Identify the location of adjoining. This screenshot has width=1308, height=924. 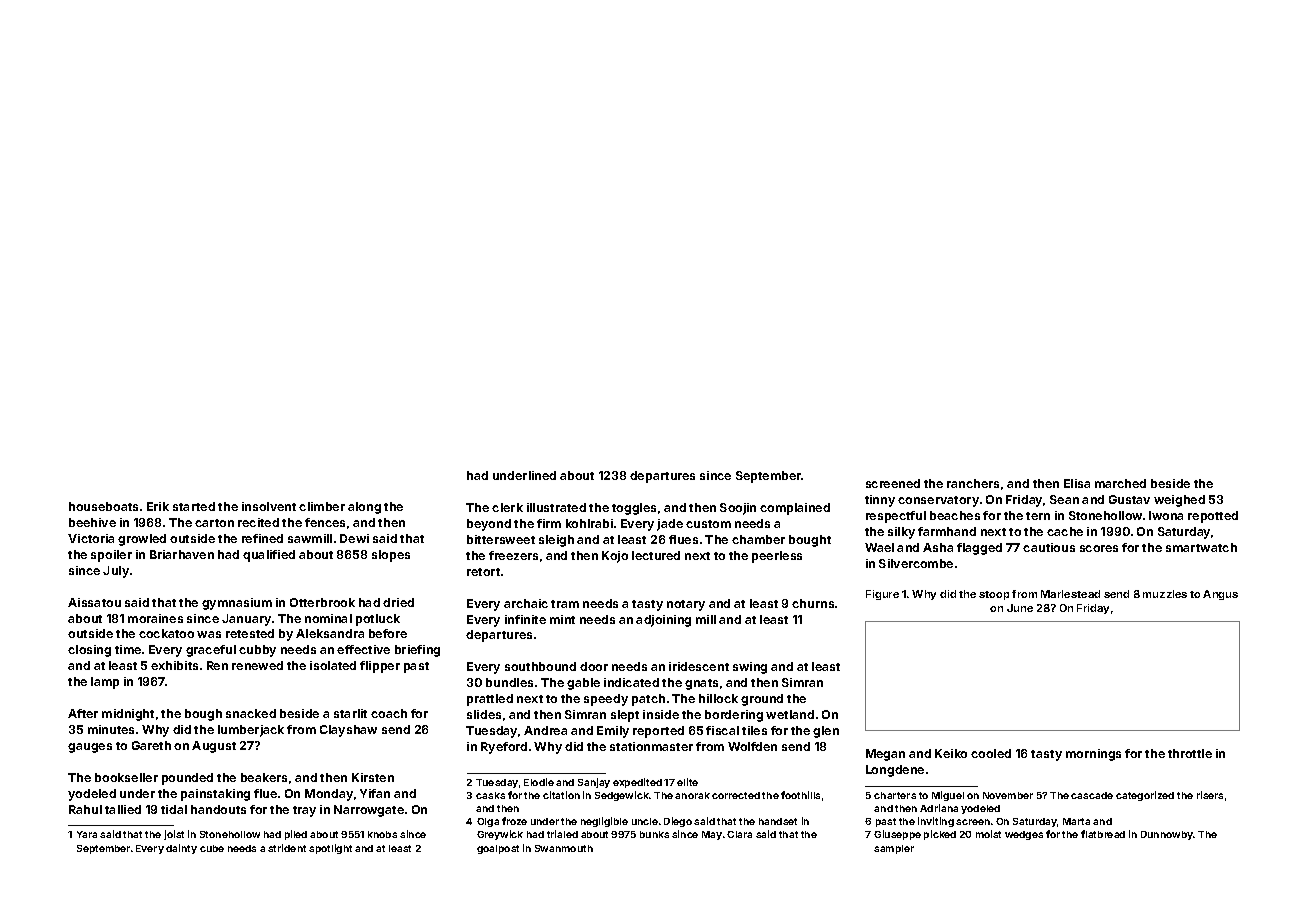
(663, 621).
